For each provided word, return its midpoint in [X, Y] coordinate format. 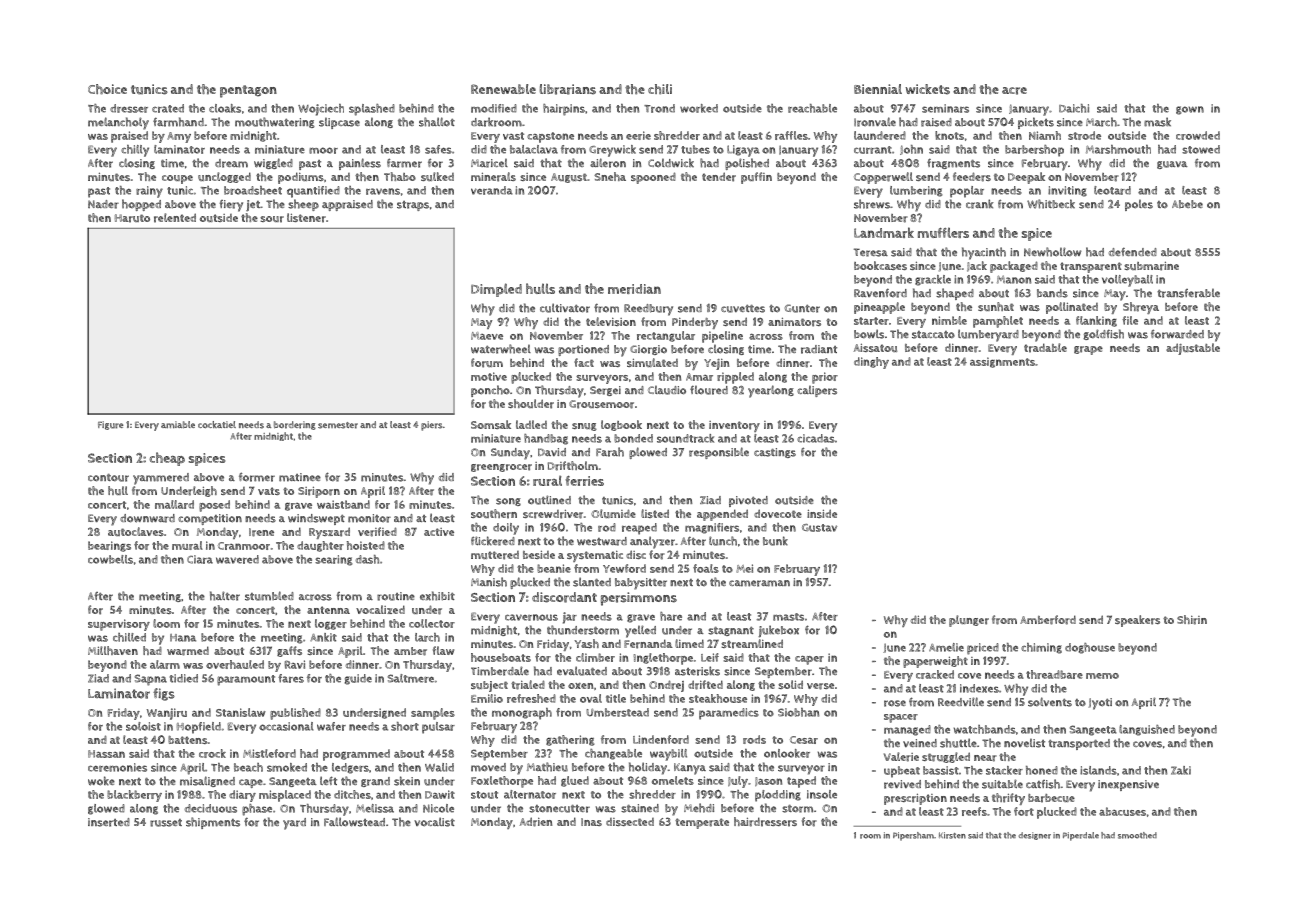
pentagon [248, 91]
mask [1157, 122]
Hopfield [199, 728]
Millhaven [113, 650]
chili [660, 89]
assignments [1002, 362]
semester [338, 425]
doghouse [1090, 648]
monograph [522, 714]
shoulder [531, 404]
